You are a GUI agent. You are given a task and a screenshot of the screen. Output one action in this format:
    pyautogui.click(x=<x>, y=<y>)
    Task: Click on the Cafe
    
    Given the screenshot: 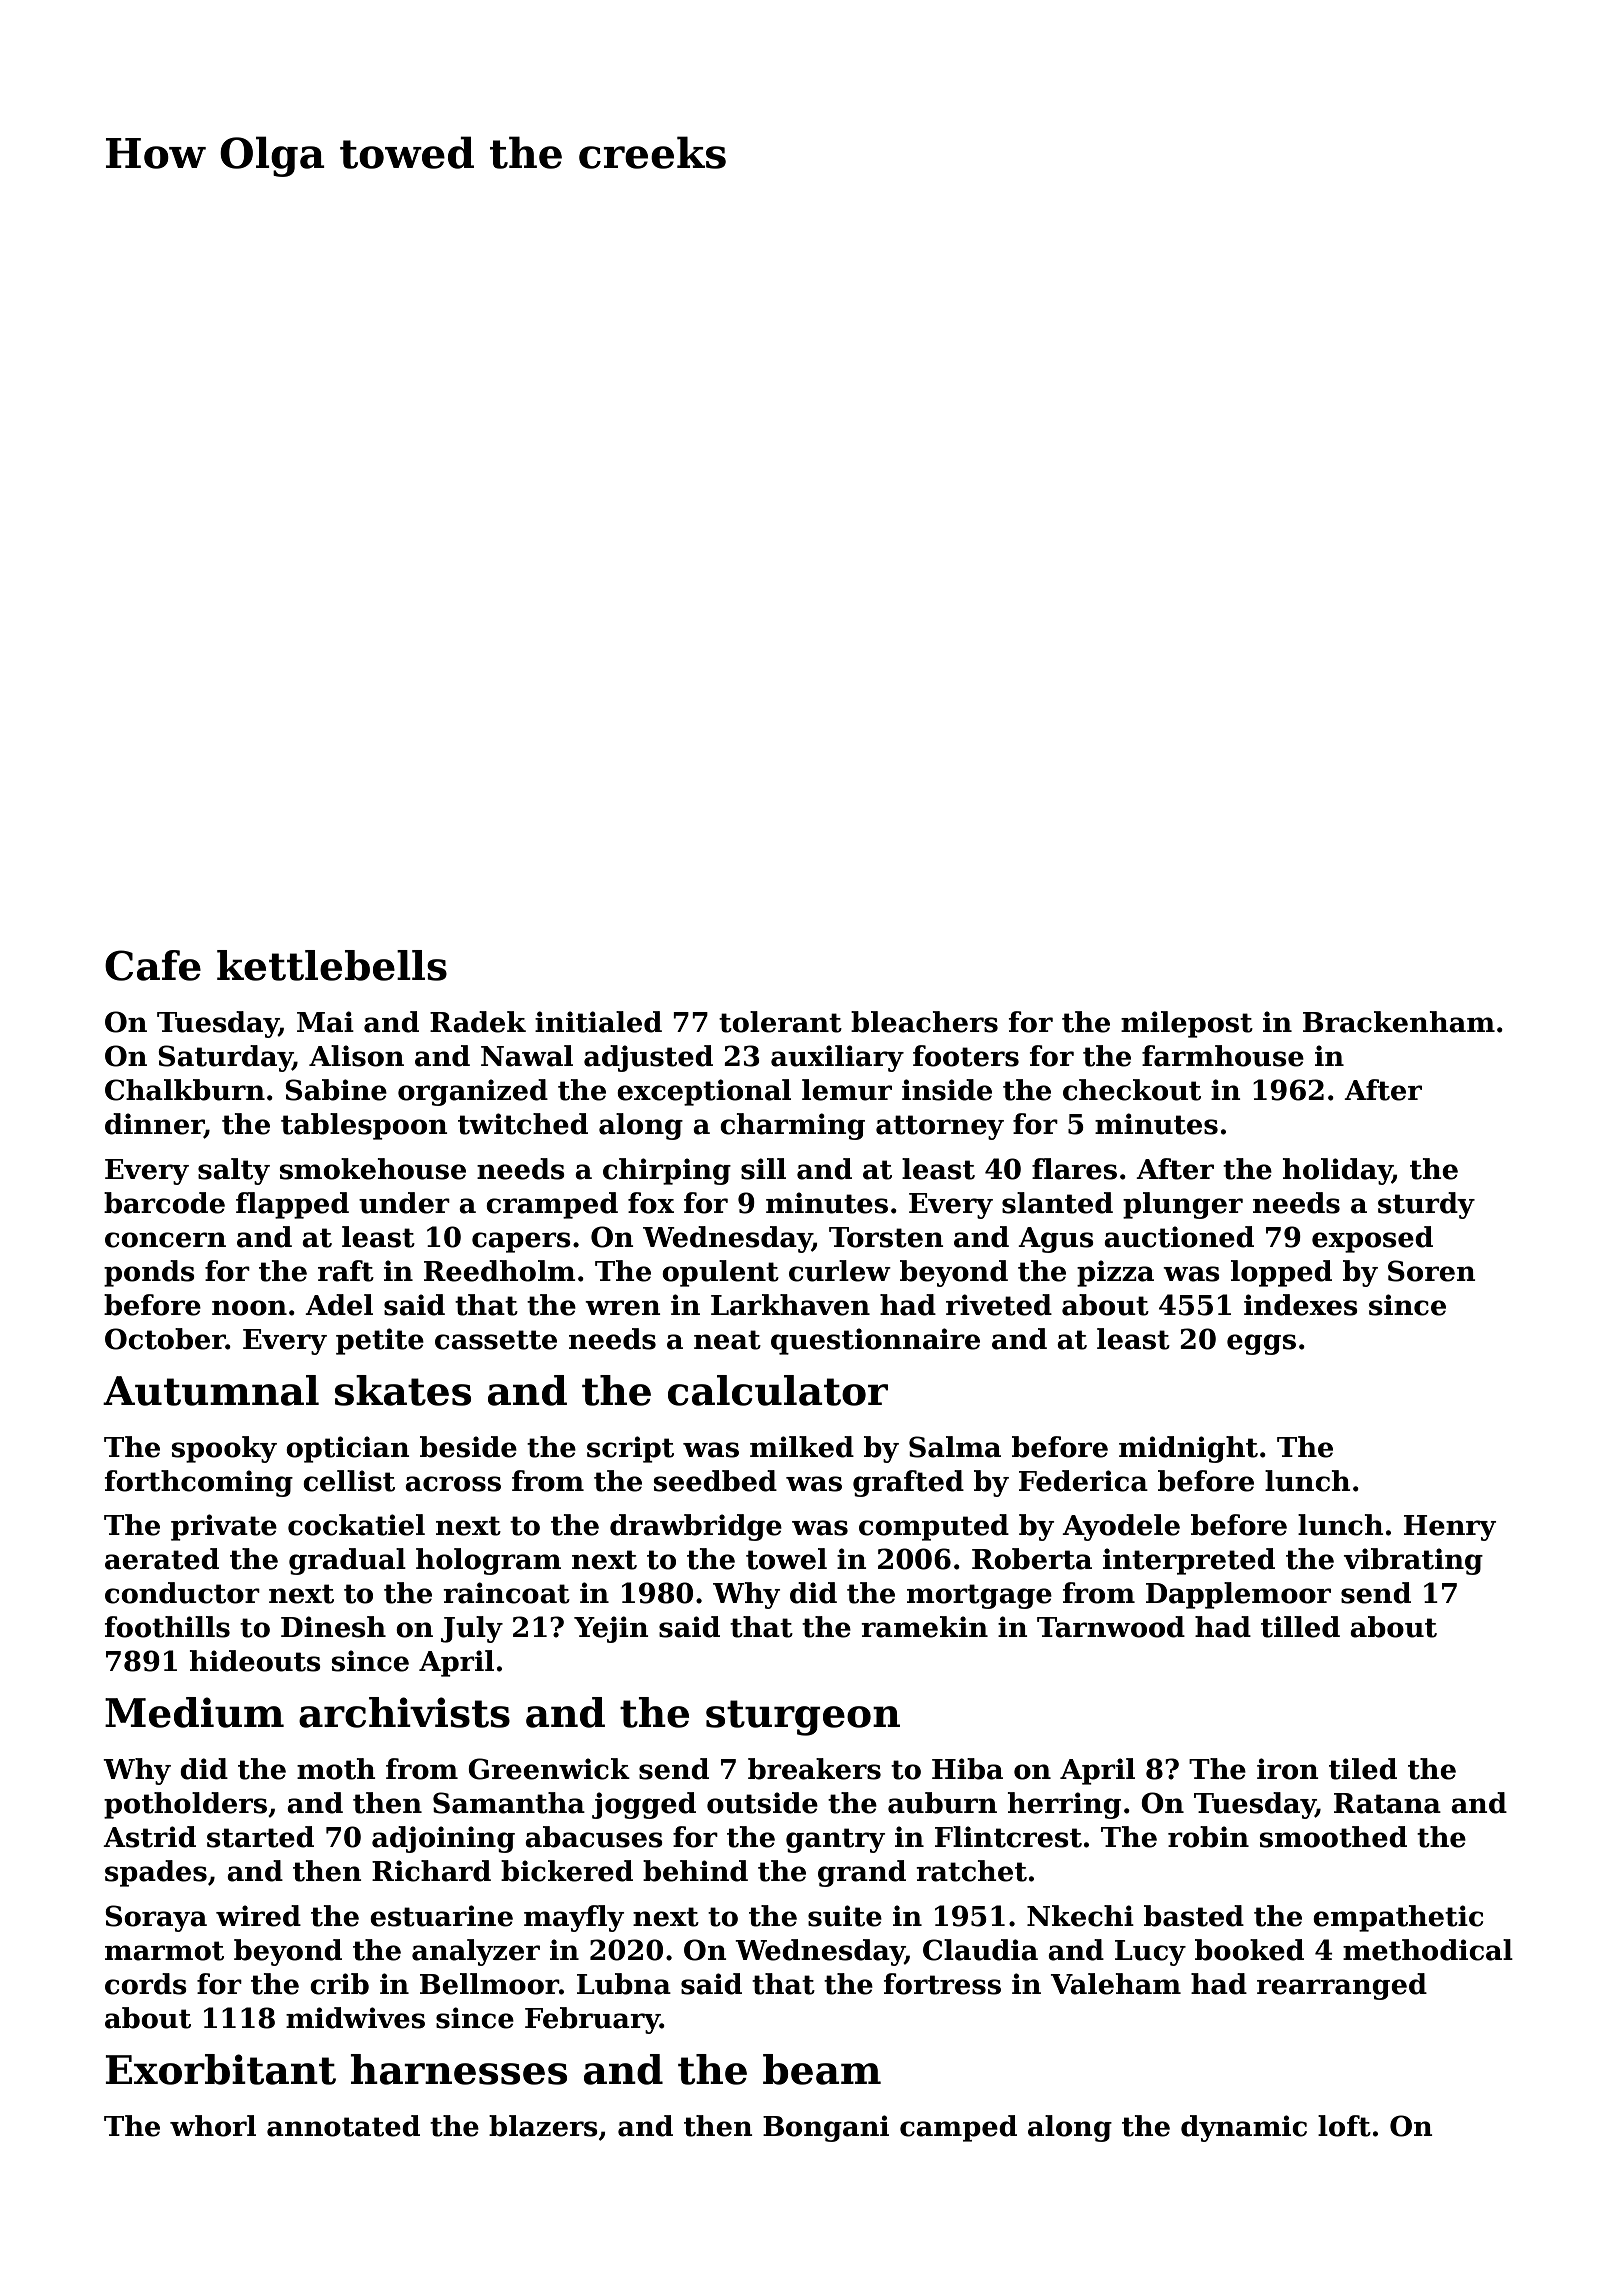 What is the action you would take?
    pyautogui.click(x=153, y=965)
